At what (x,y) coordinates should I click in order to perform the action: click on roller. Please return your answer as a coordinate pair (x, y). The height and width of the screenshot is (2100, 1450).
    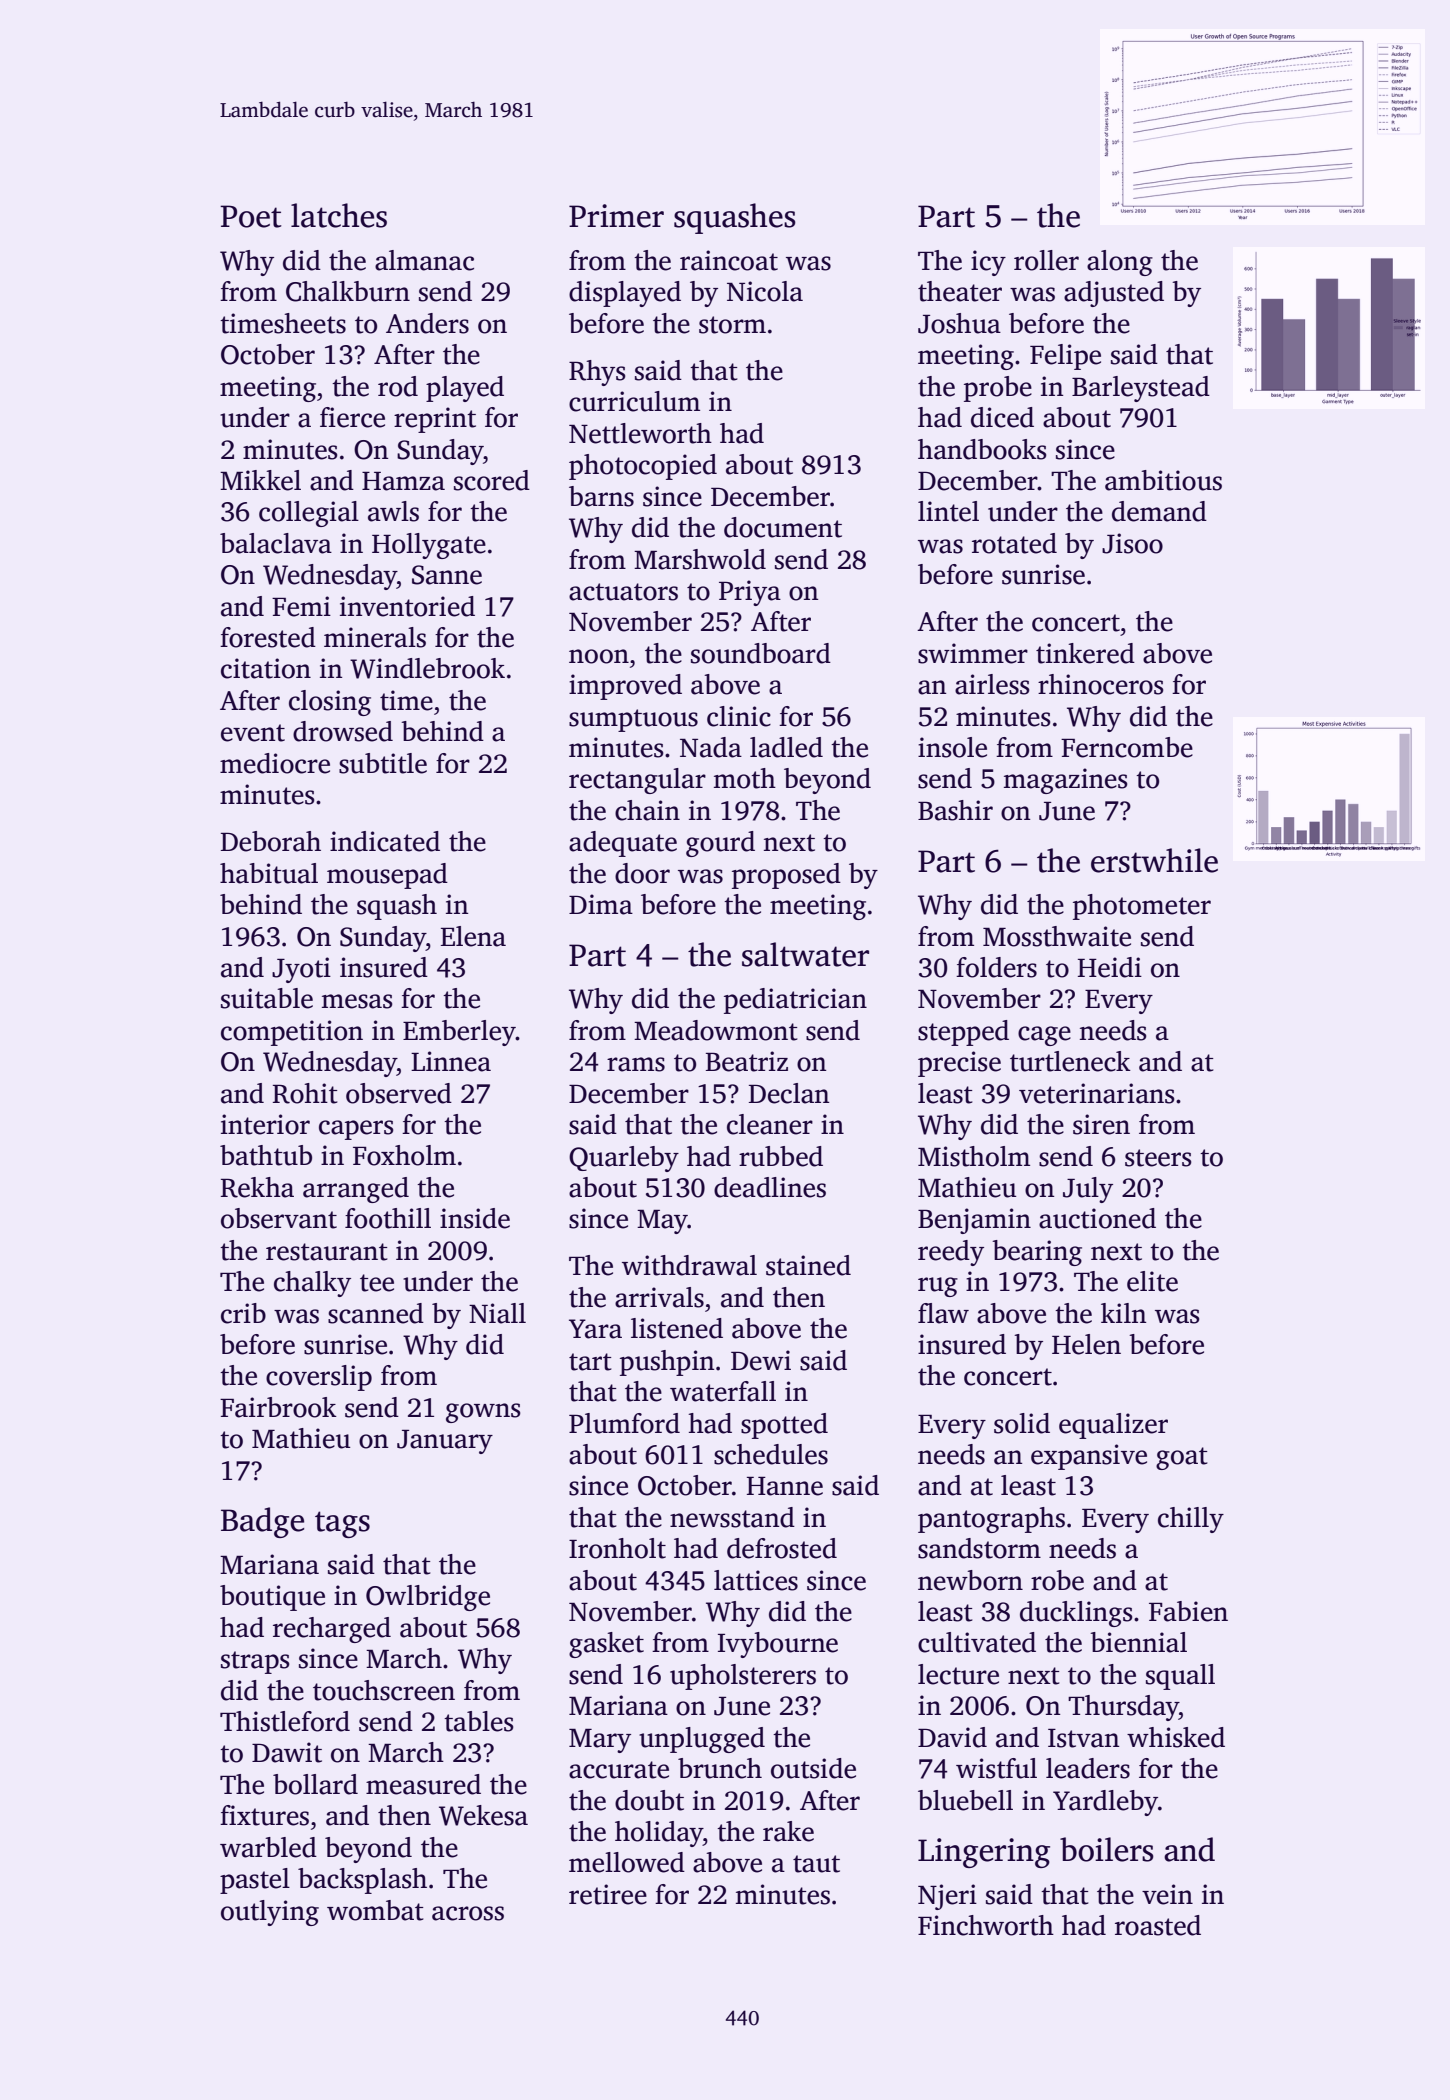
    Looking at the image, I should click on (1046, 260).
